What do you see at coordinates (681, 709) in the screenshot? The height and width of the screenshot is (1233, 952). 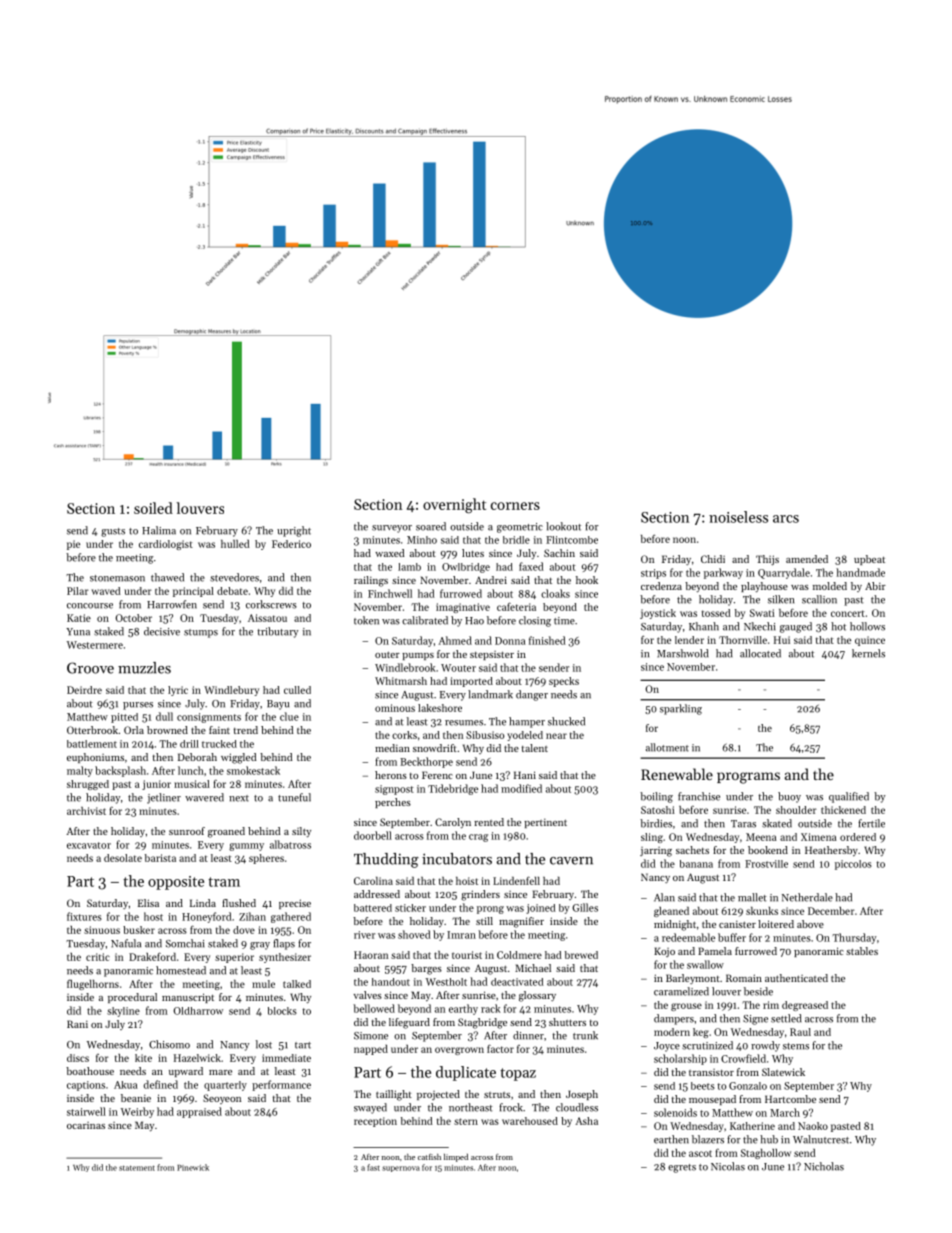 I see `sparkling` at bounding box center [681, 709].
